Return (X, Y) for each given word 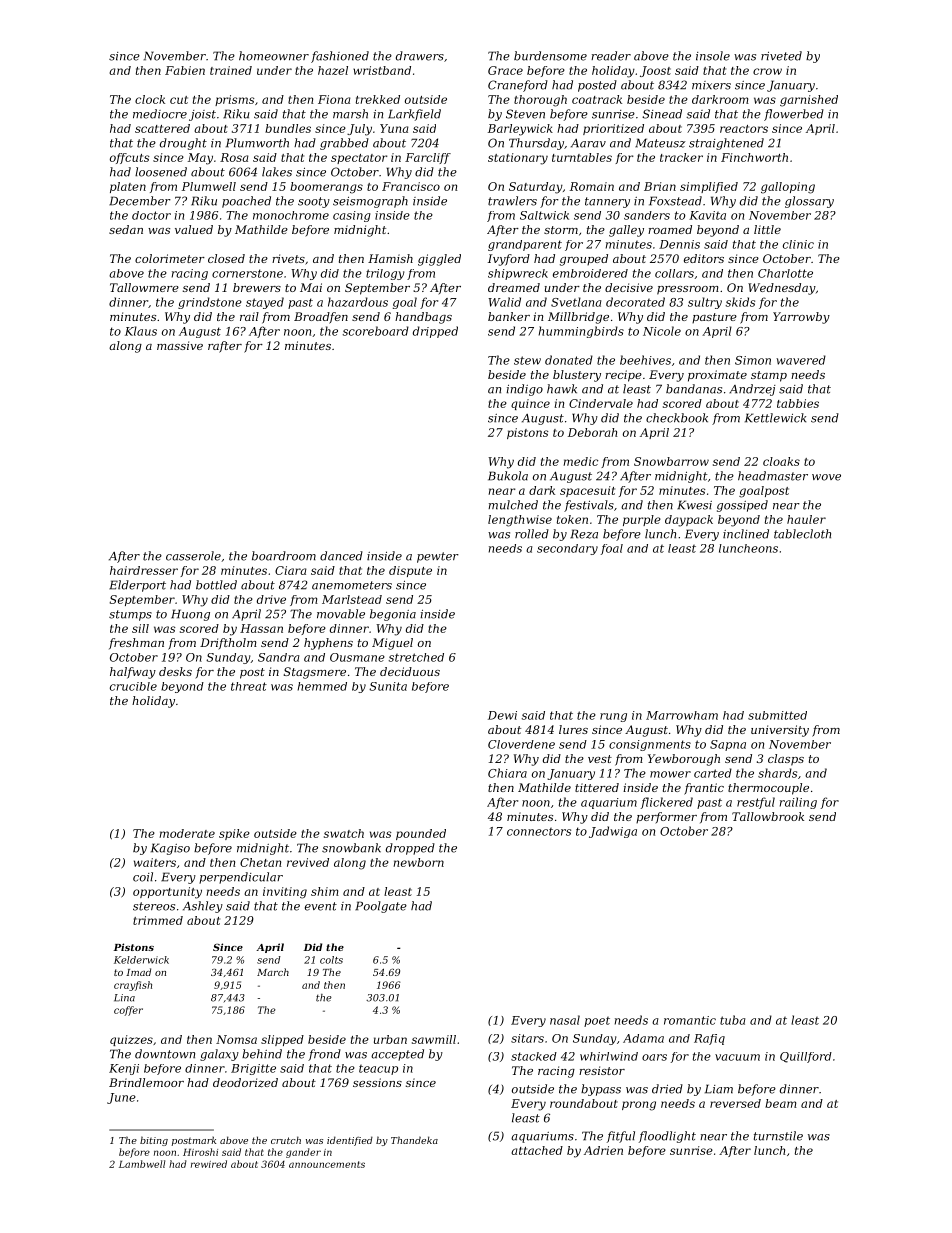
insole (713, 56)
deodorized (245, 1082)
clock (150, 99)
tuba (732, 1020)
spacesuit (587, 491)
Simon (753, 360)
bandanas (694, 389)
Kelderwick (141, 960)
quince (530, 404)
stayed (265, 303)
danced (341, 556)
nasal (565, 1020)
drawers (420, 56)
